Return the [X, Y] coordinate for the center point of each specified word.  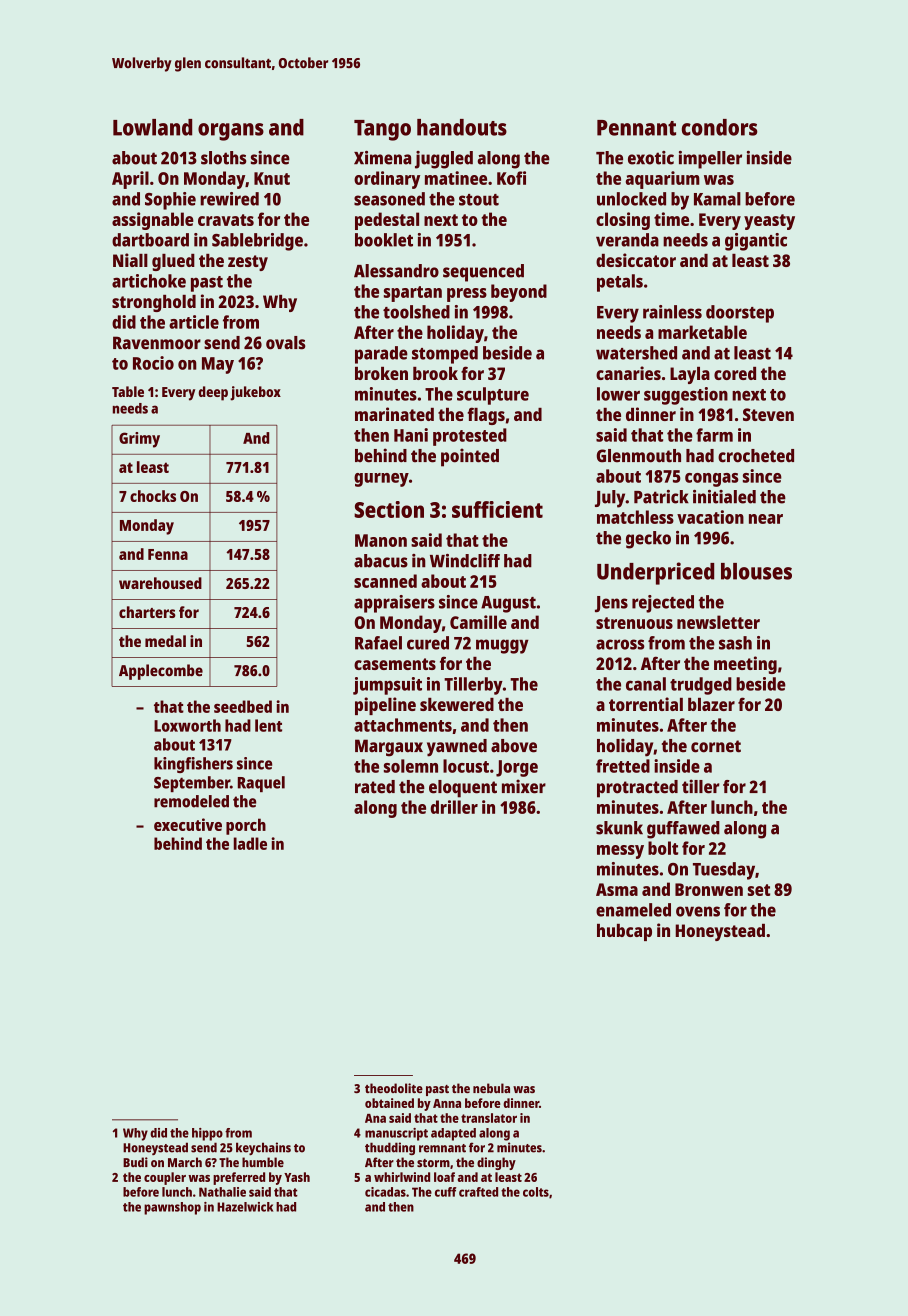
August [508, 604]
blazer [711, 704]
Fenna [168, 554]
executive [188, 824]
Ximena [382, 158]
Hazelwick [245, 1207]
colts [536, 1192]
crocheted [756, 456]
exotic [651, 158]
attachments [403, 725]
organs [231, 132]
